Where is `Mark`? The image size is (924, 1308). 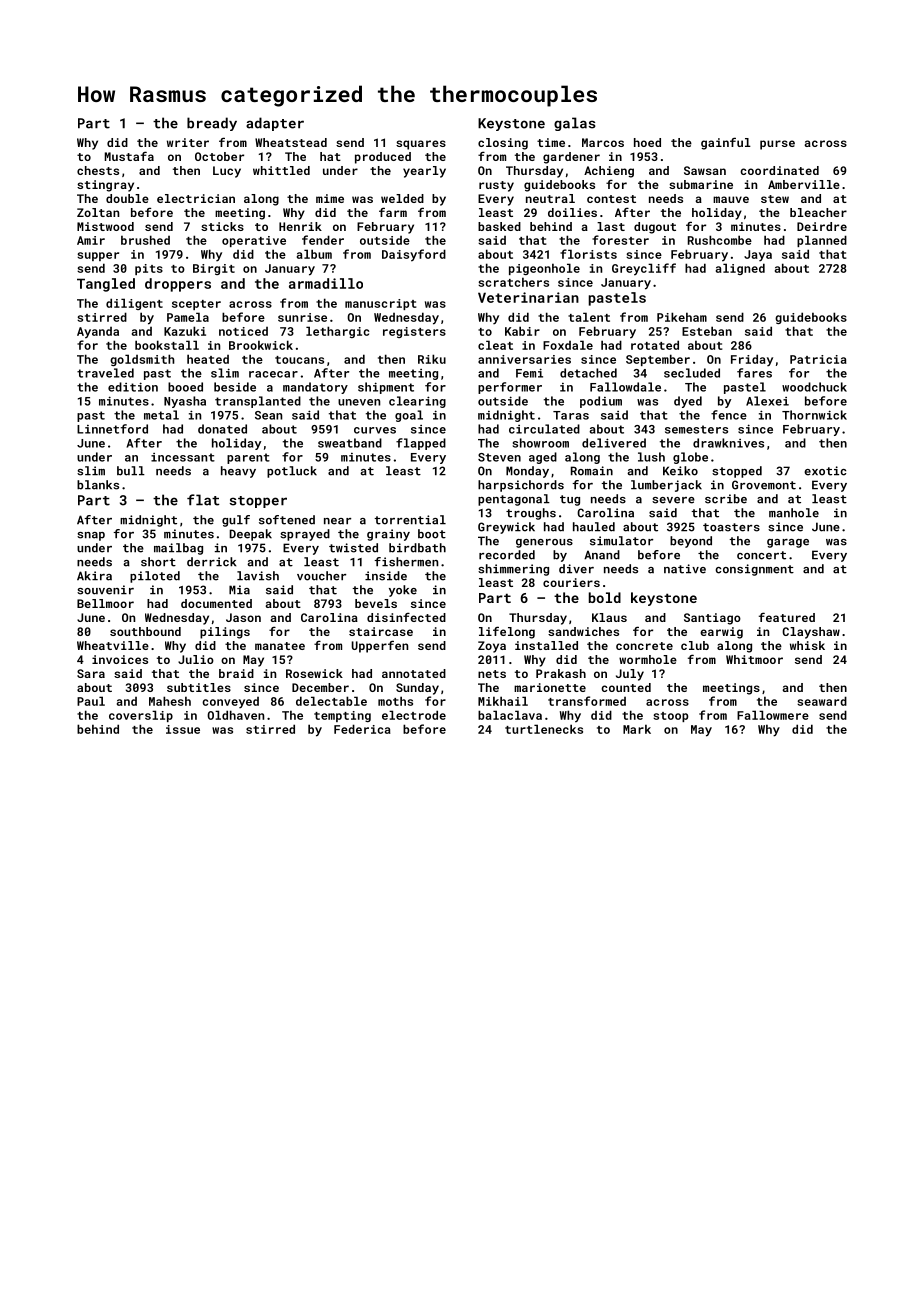
Mark is located at coordinates (637, 729).
